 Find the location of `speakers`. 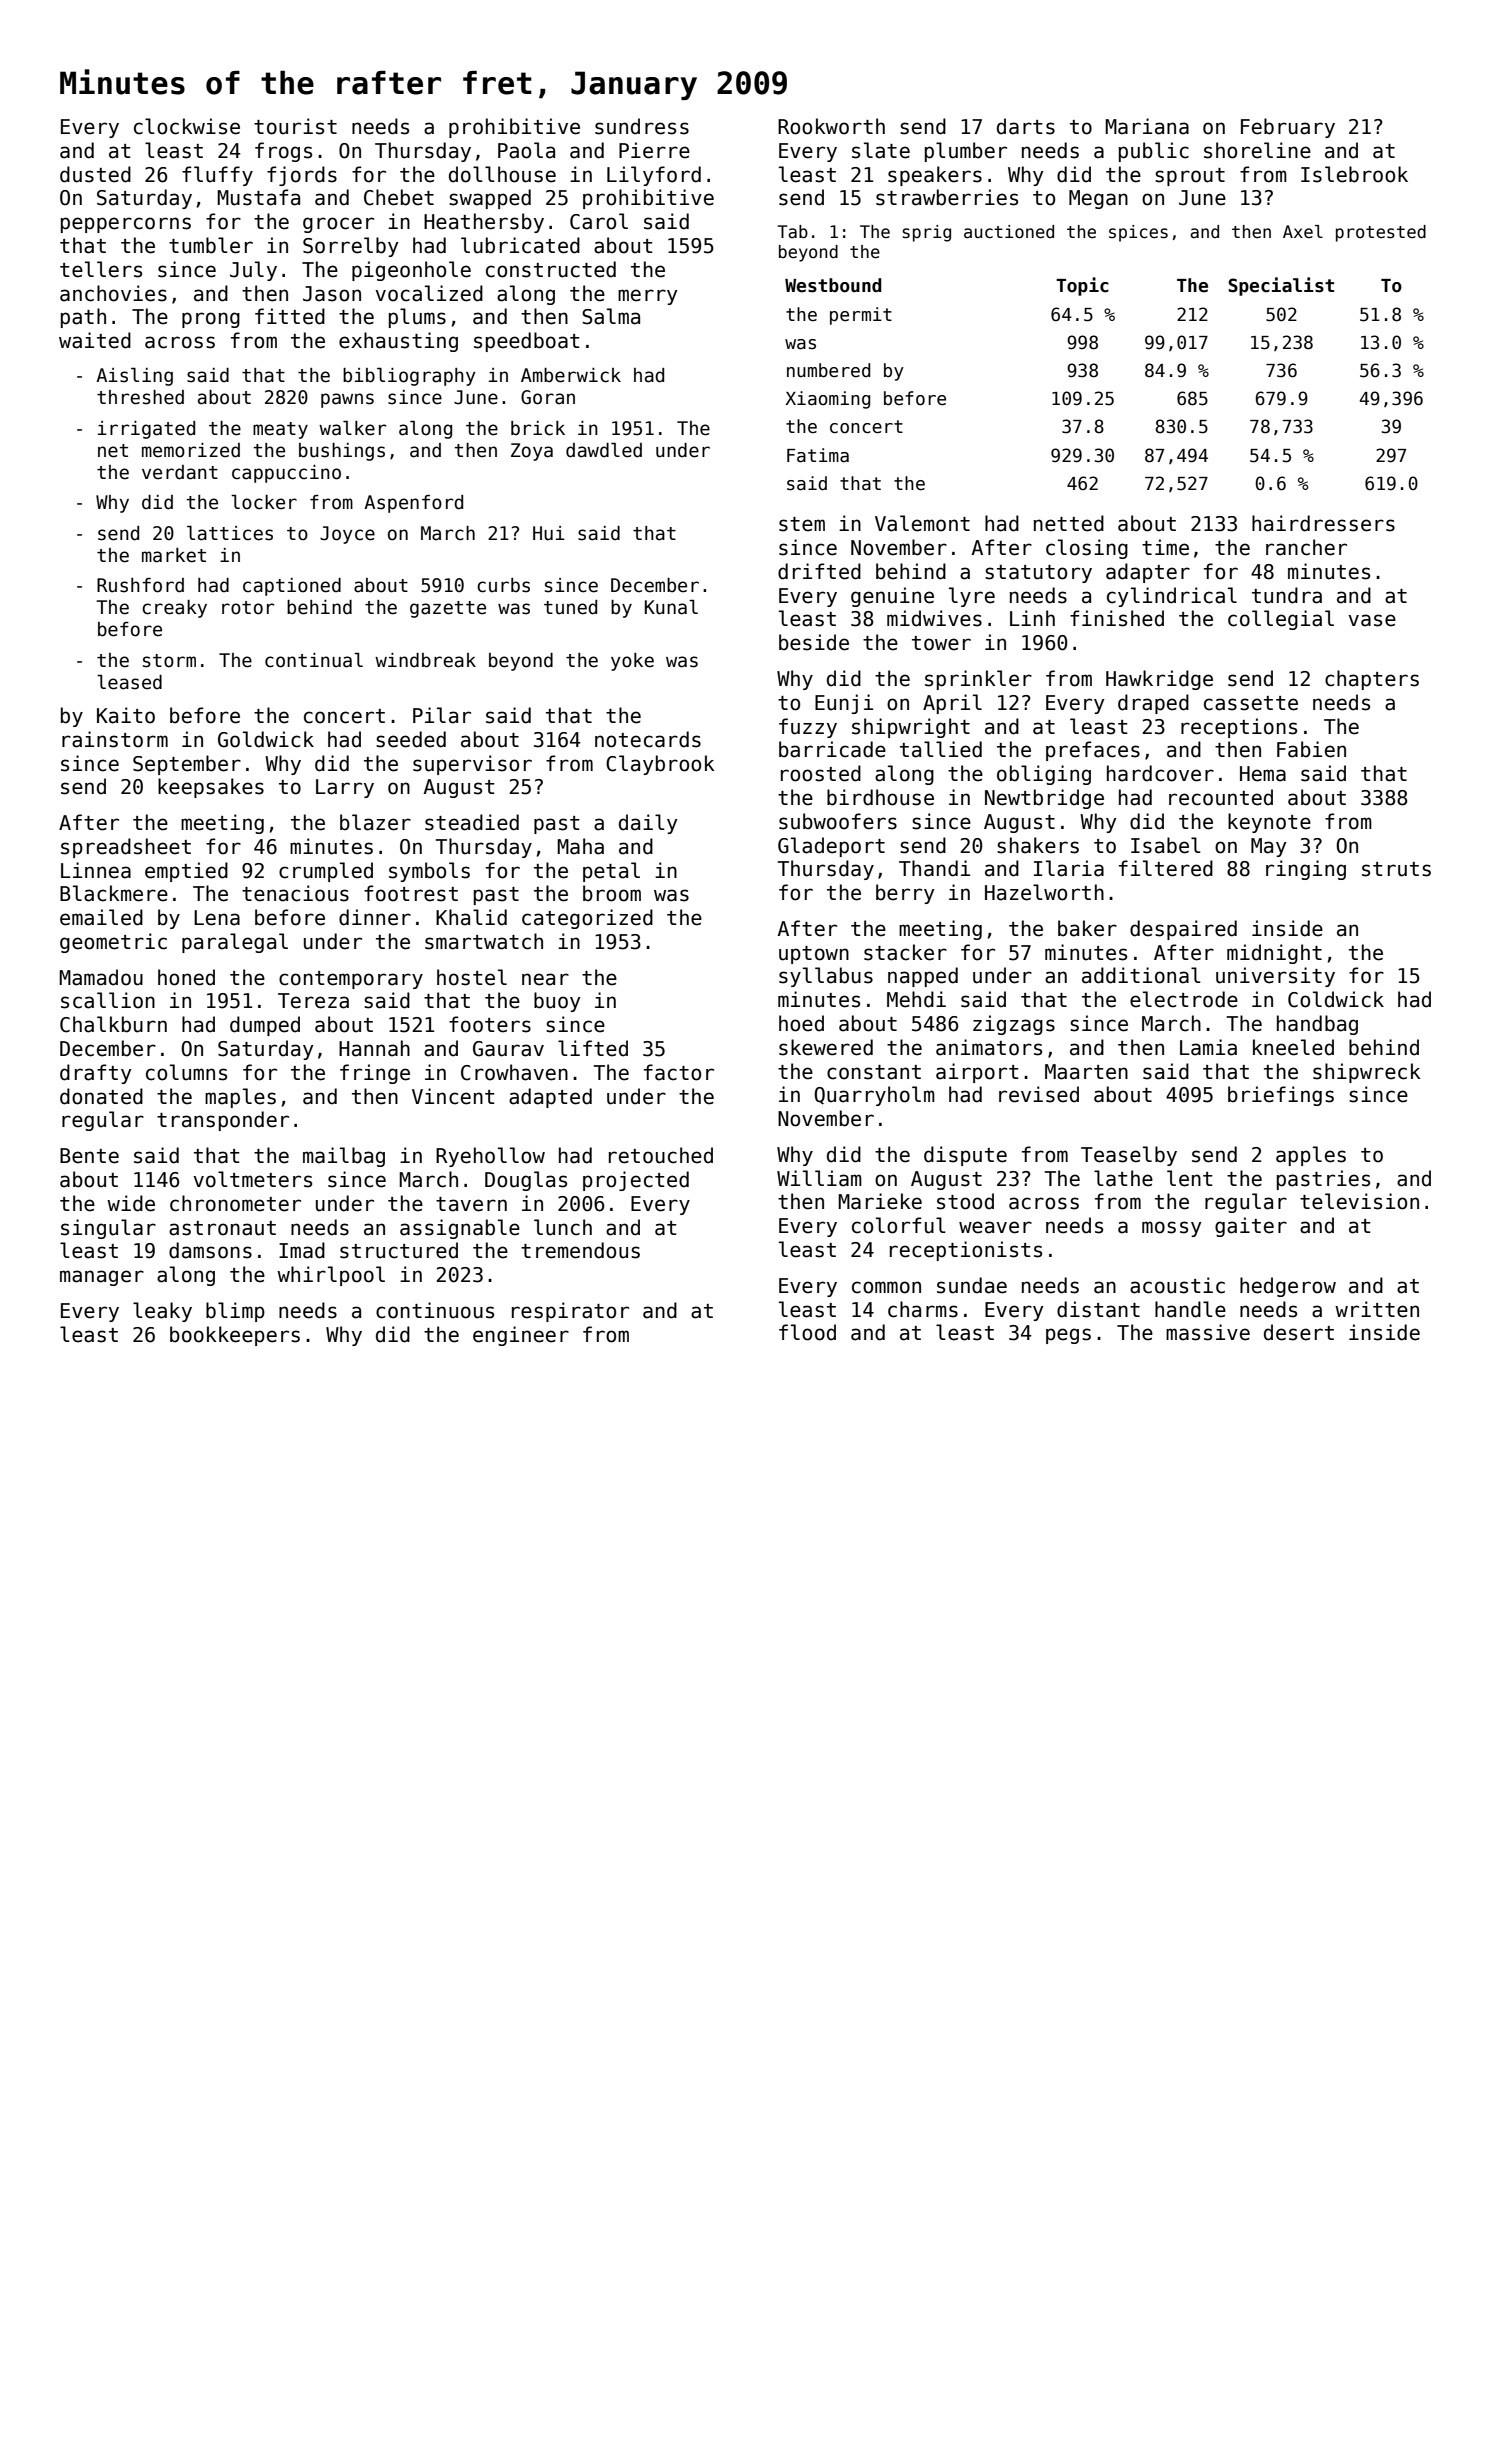

speakers is located at coordinates (935, 176).
